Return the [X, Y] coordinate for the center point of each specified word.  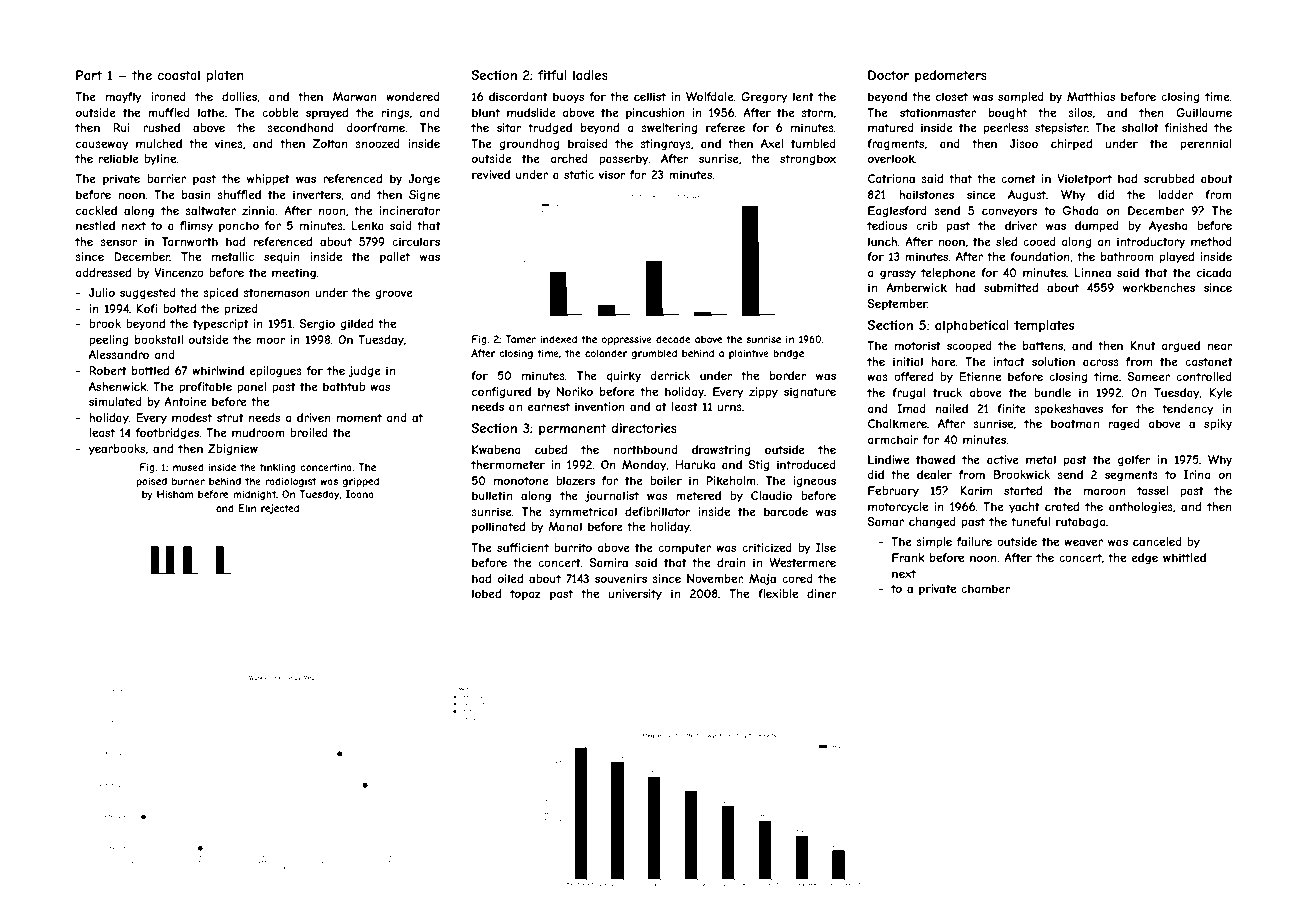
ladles [590, 75]
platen [225, 76]
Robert [108, 370]
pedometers [951, 76]
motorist [918, 345]
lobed [486, 593]
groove [394, 295]
